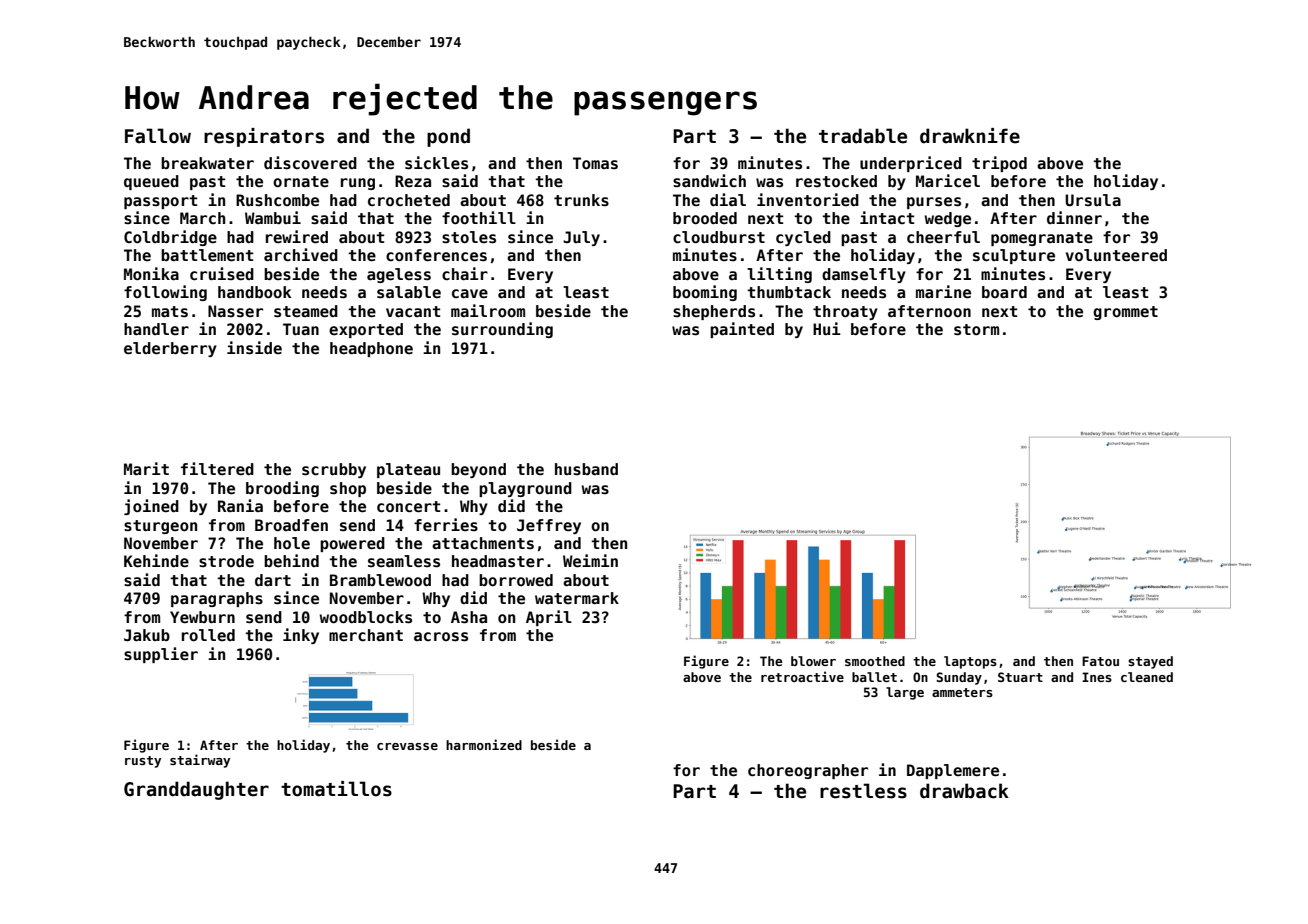 The width and height of the page is (1308, 924). Describe the element at coordinates (577, 598) in the page. I see `watermark` at that location.
